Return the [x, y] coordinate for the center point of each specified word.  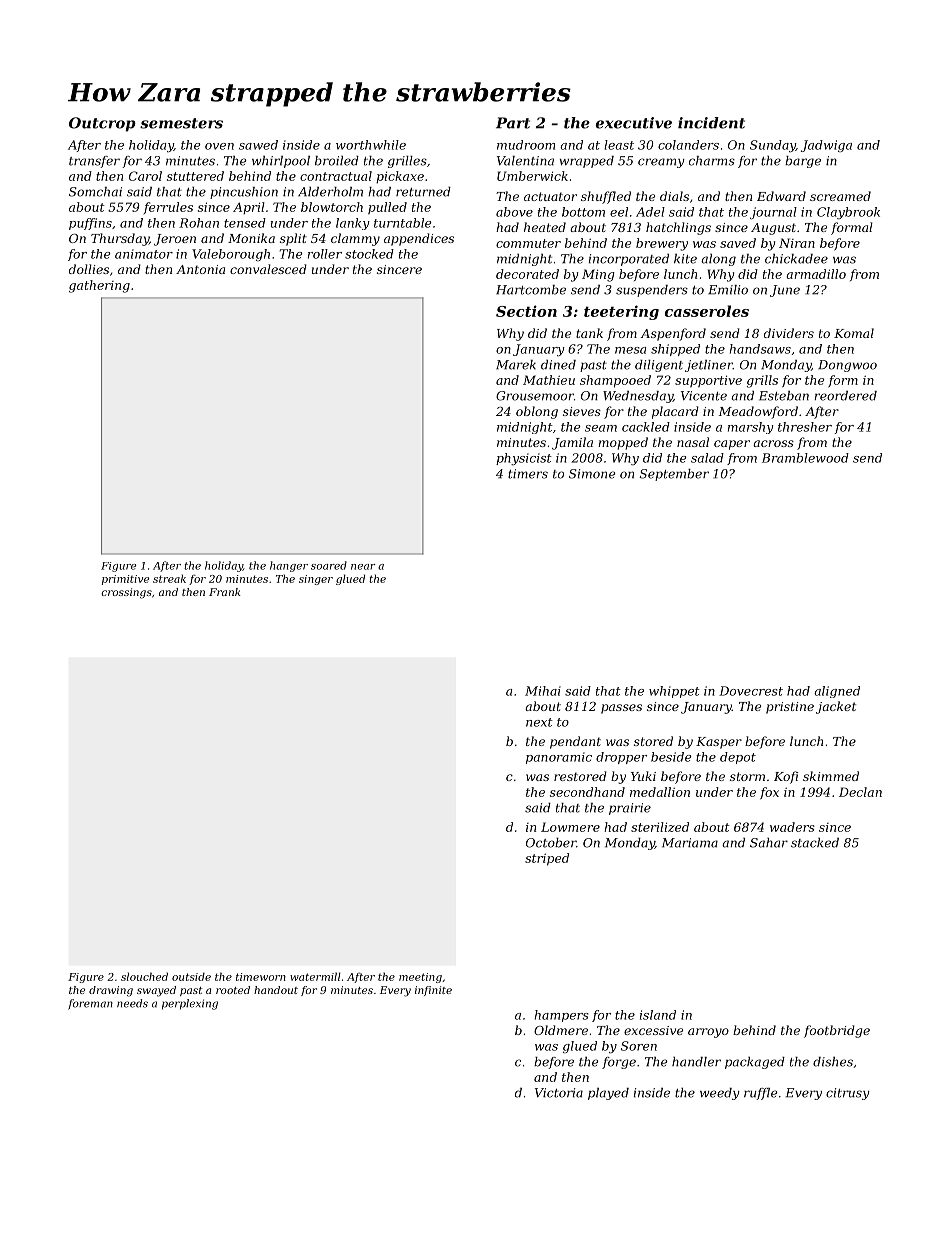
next [539, 722]
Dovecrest [751, 691]
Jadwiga [826, 146]
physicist [524, 459]
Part [513, 123]
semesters [181, 123]
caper [732, 445]
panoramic [559, 758]
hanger [289, 566]
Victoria [559, 1093]
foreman [90, 1004]
